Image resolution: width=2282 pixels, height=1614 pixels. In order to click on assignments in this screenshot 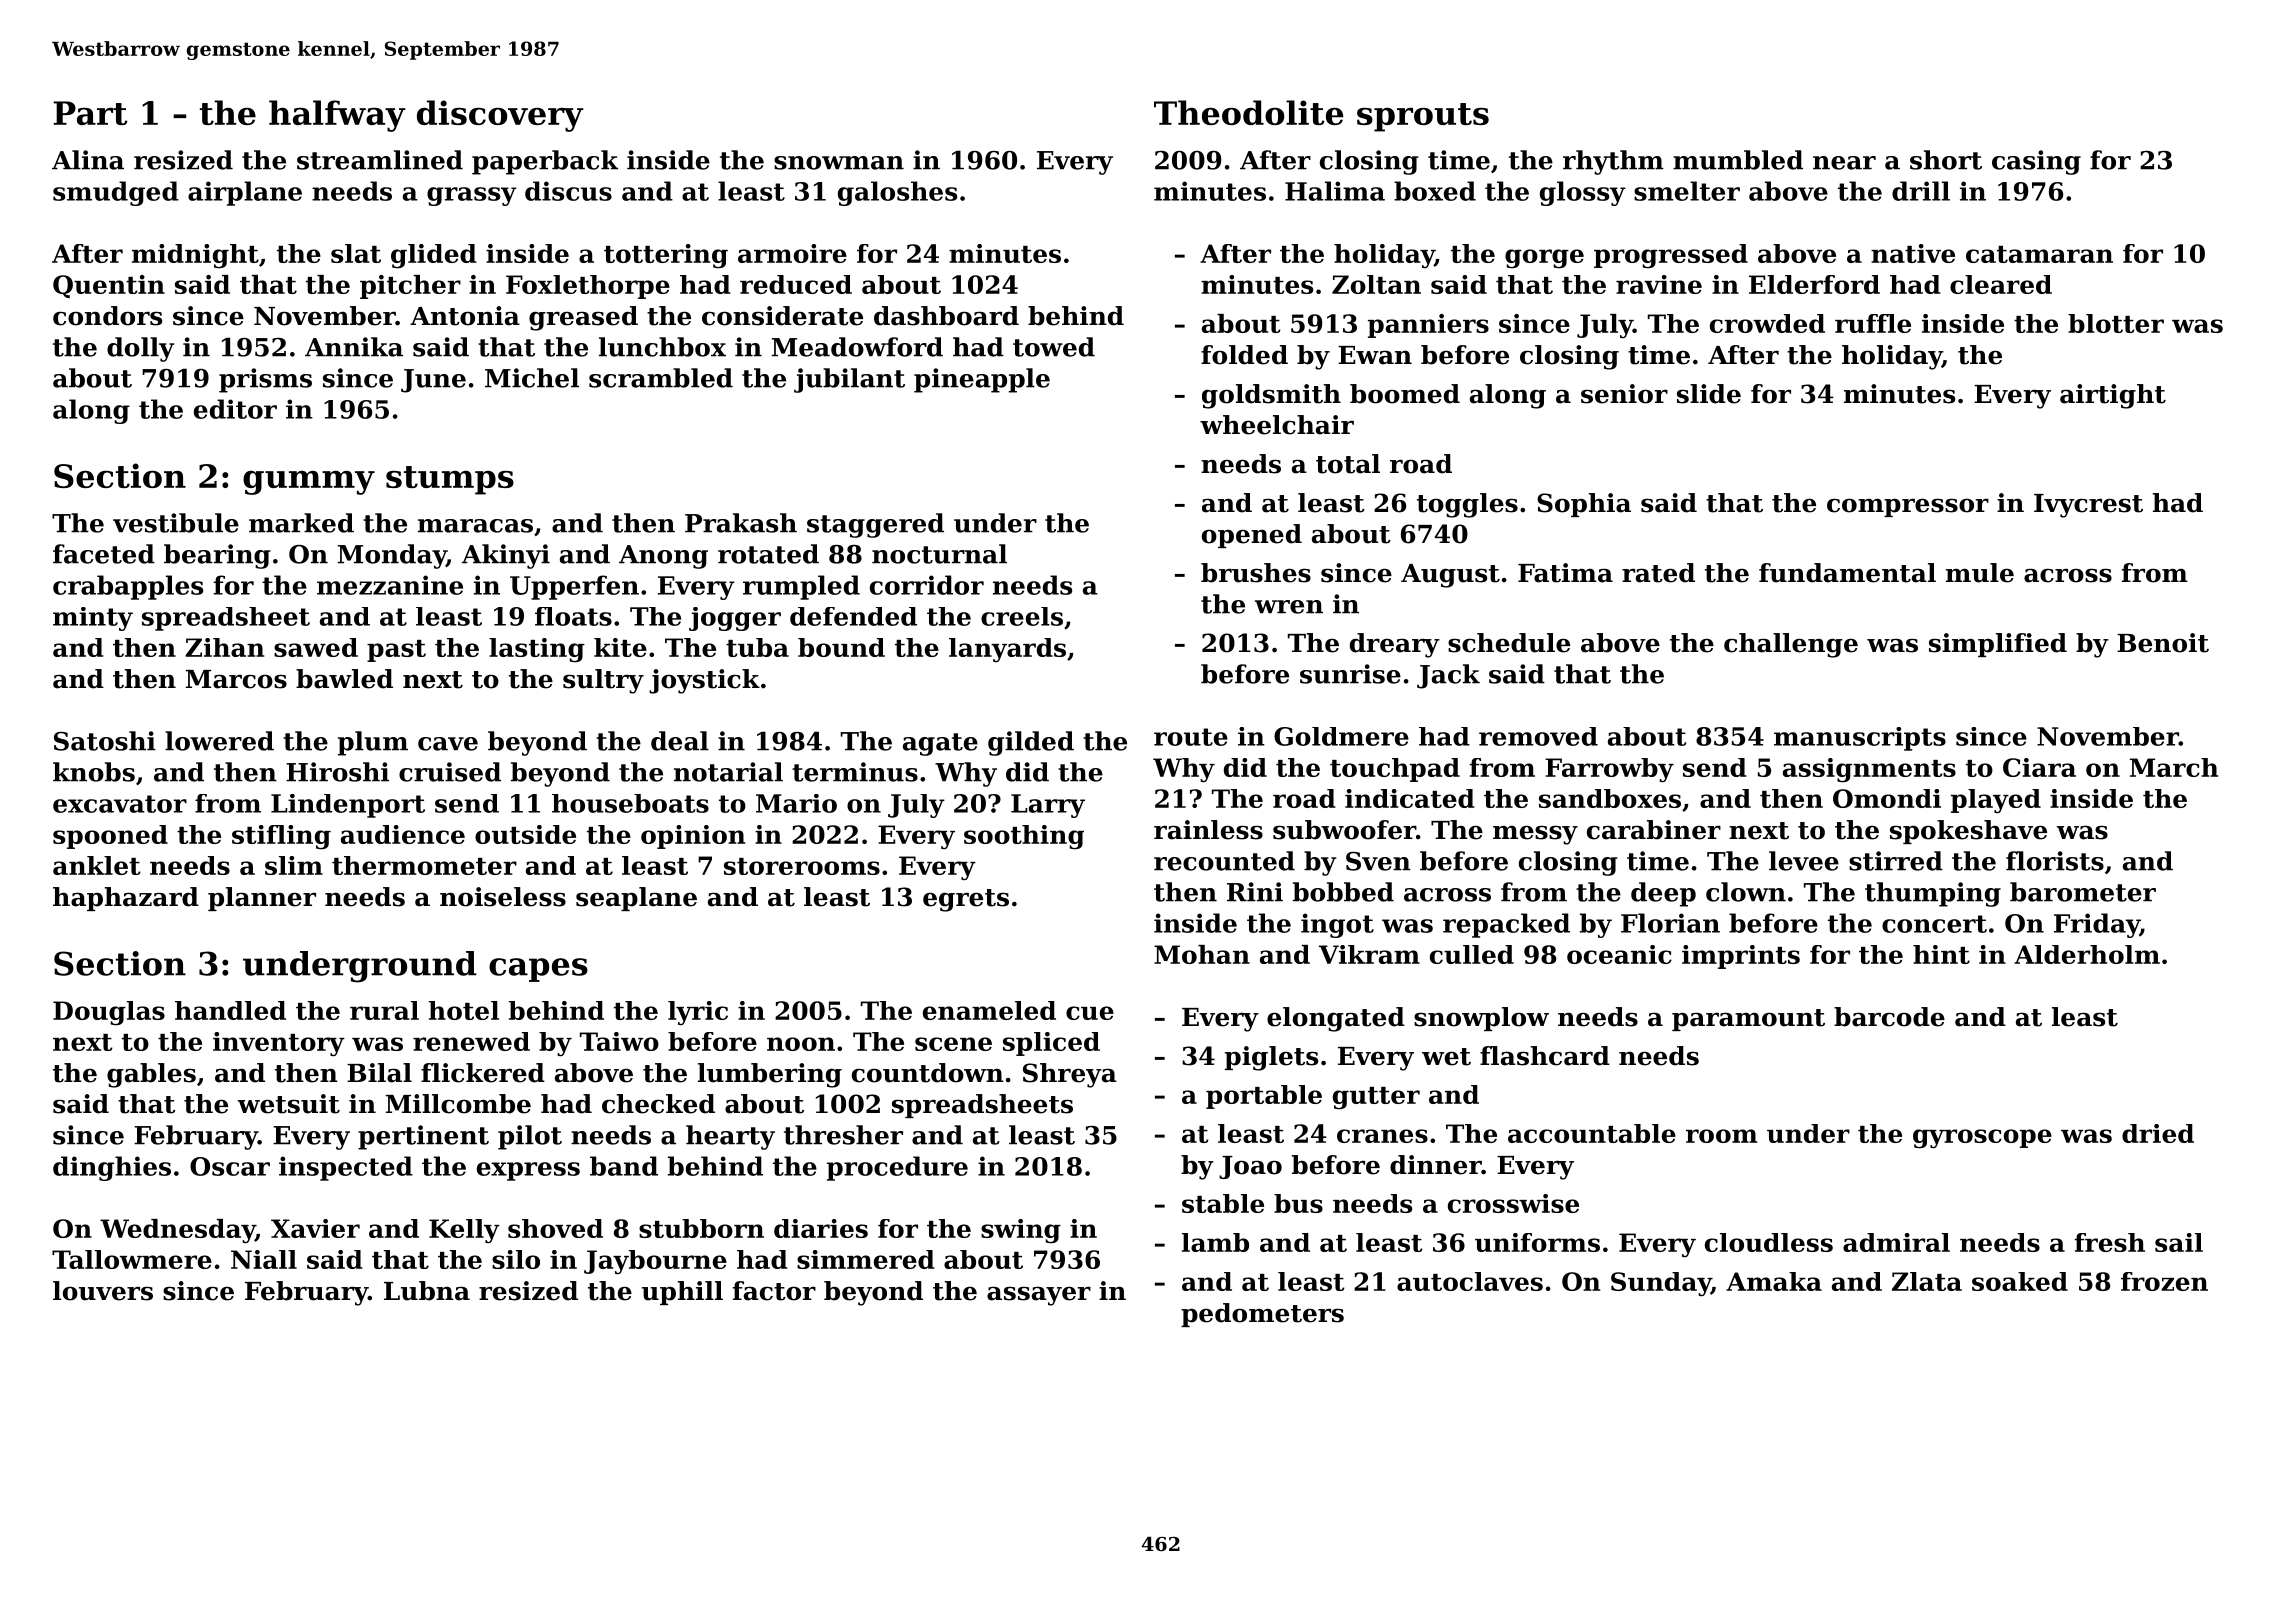, I will do `click(1869, 770)`.
